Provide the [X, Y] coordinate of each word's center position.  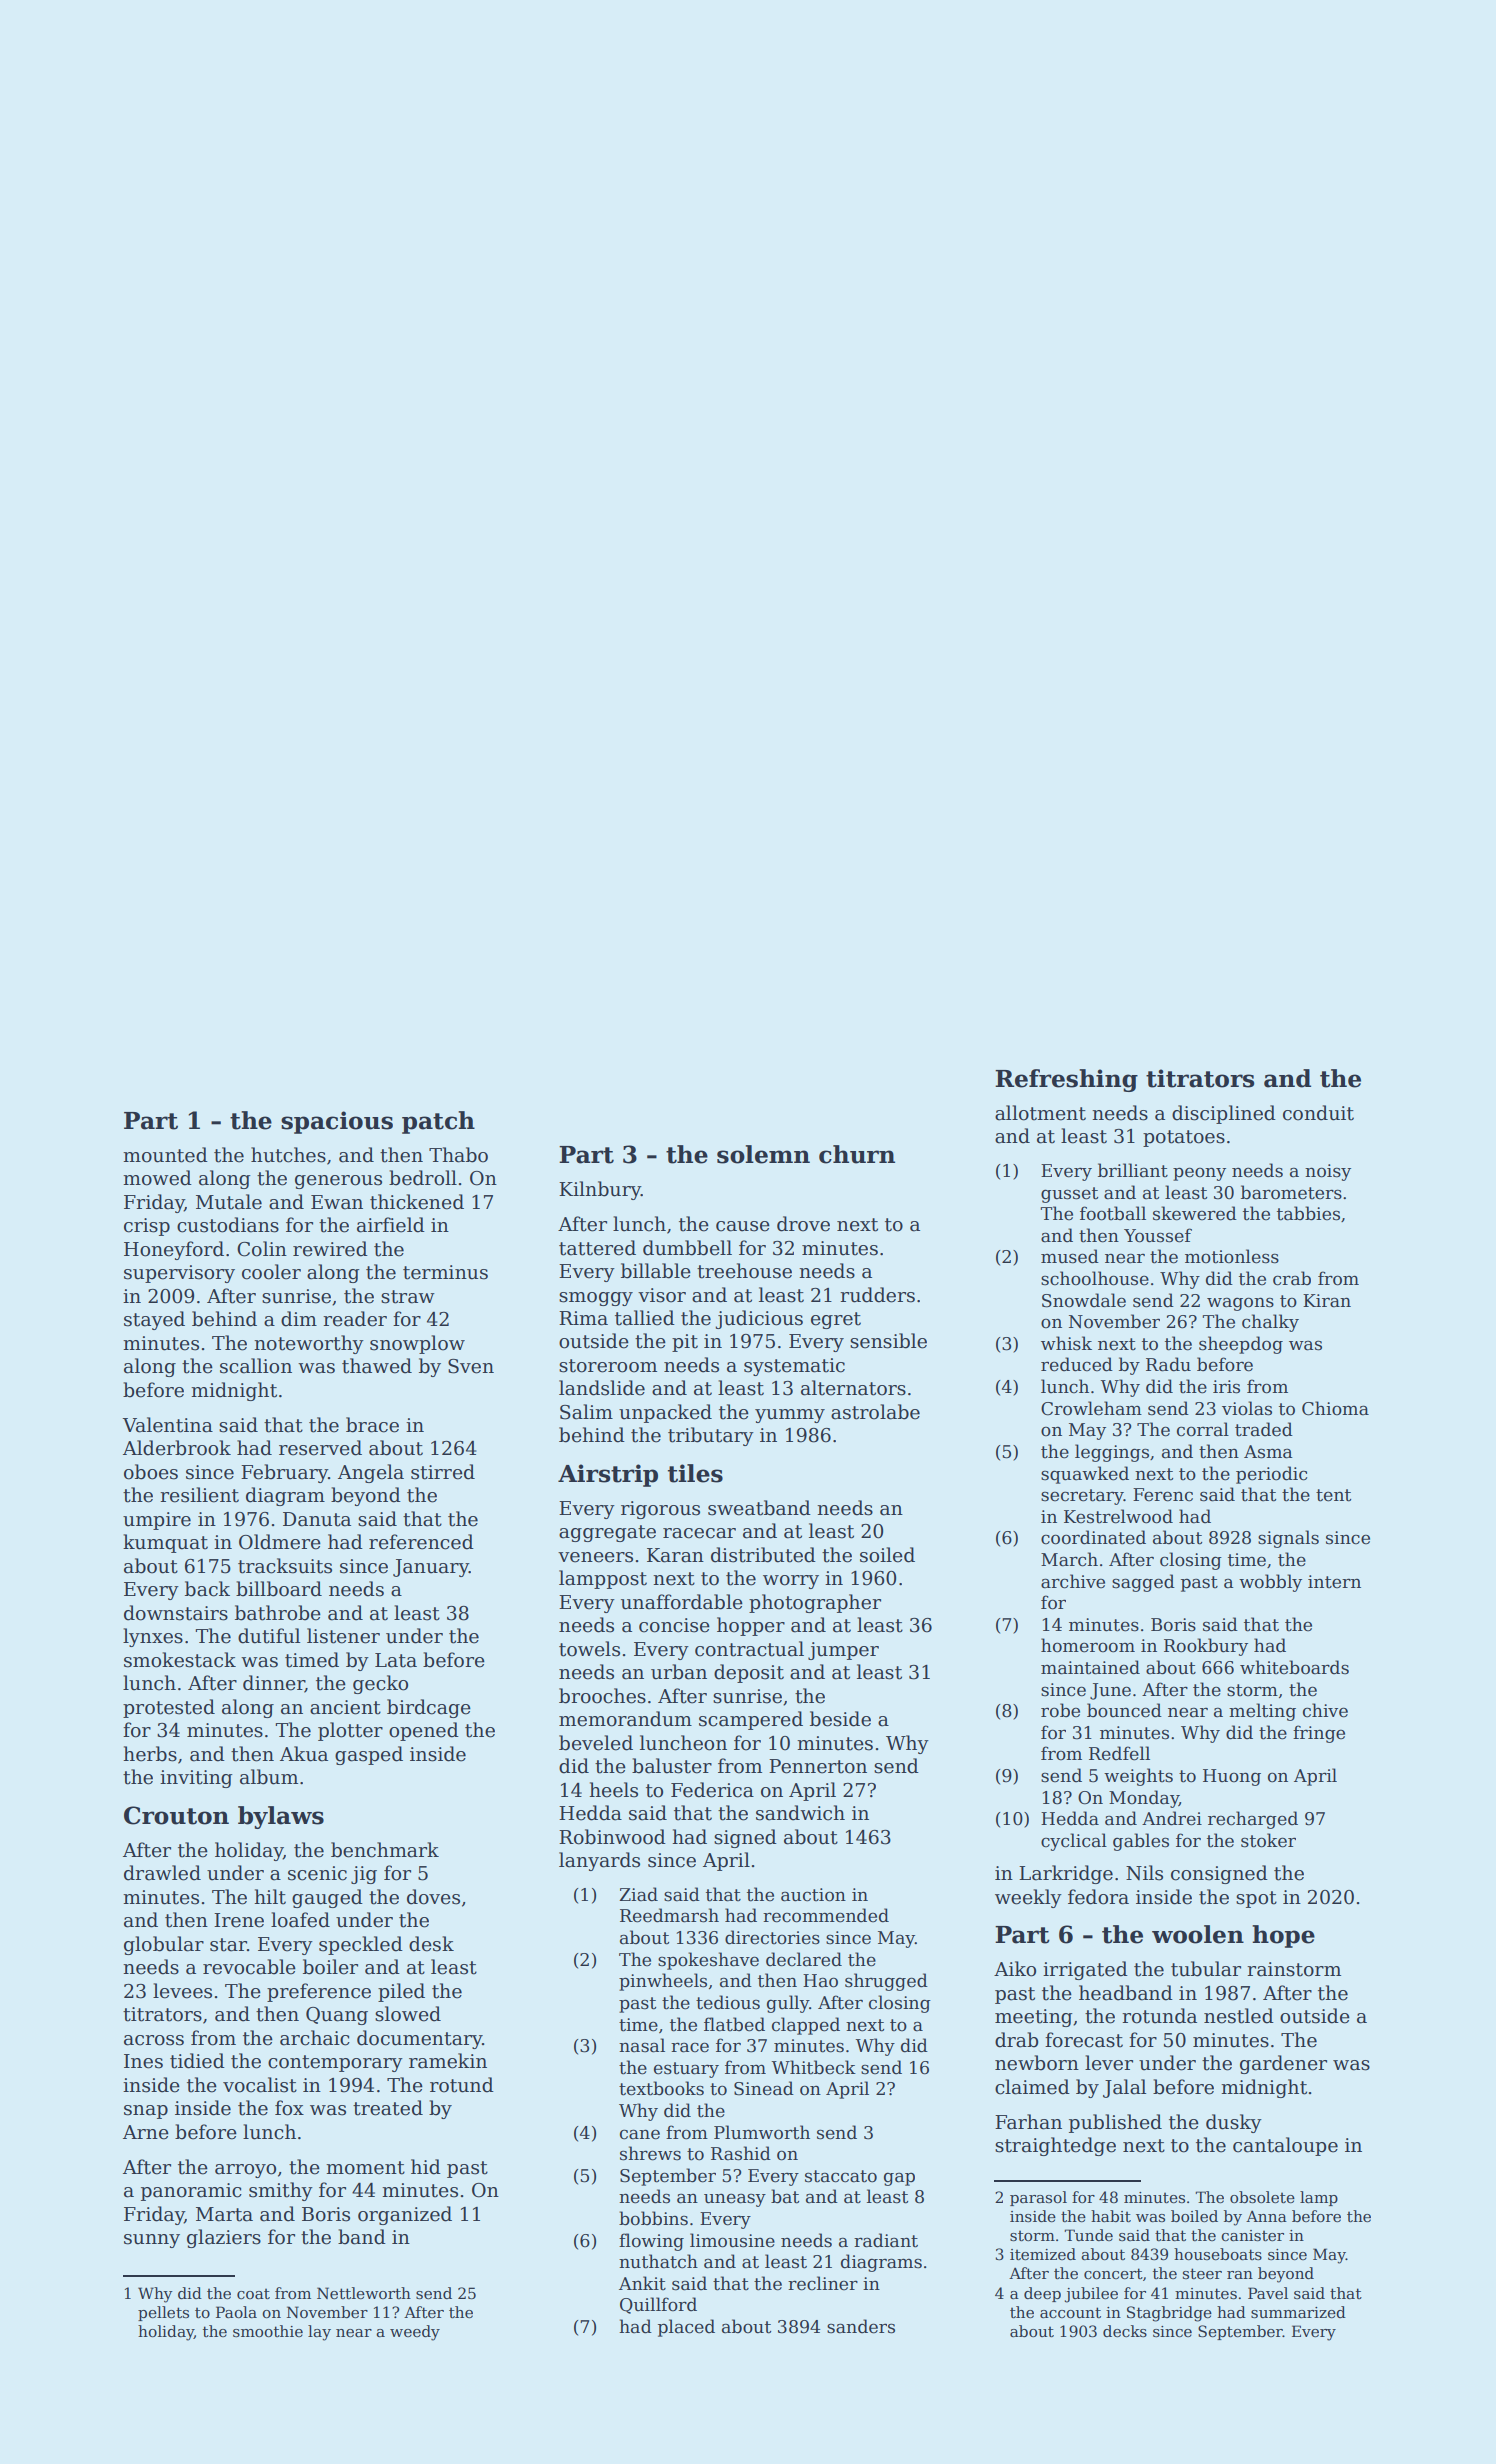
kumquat [165, 1543]
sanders [861, 2326]
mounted [165, 1155]
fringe [1319, 1734]
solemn [763, 1154]
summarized [1298, 2312]
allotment [1040, 1113]
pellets [163, 2313]
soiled [887, 1555]
